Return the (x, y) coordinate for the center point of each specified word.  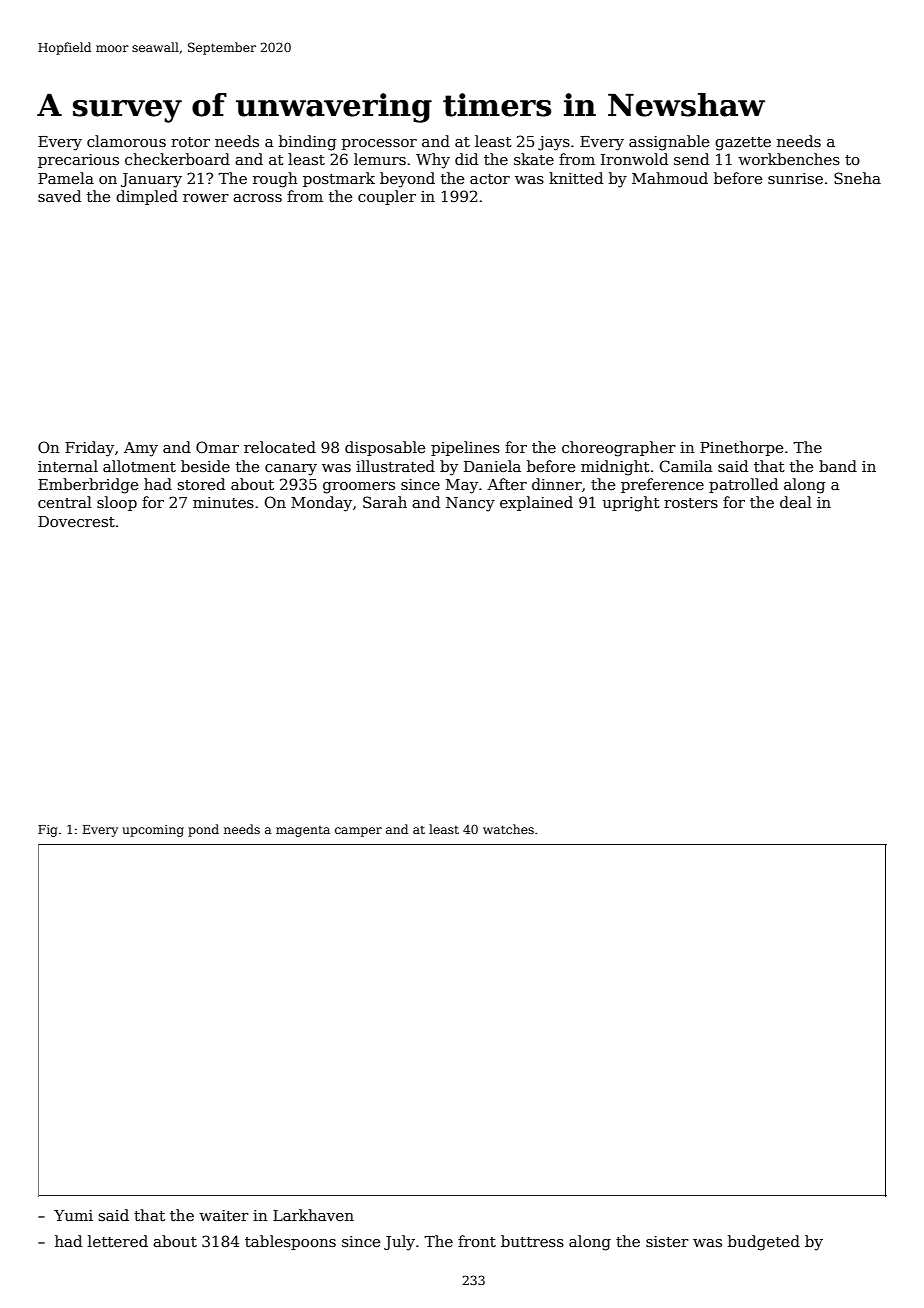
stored (201, 484)
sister (667, 1241)
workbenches (789, 159)
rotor (190, 142)
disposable (385, 448)
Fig (48, 831)
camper (358, 832)
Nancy (470, 504)
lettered (118, 1241)
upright (631, 504)
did (466, 159)
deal (796, 502)
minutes (223, 502)
